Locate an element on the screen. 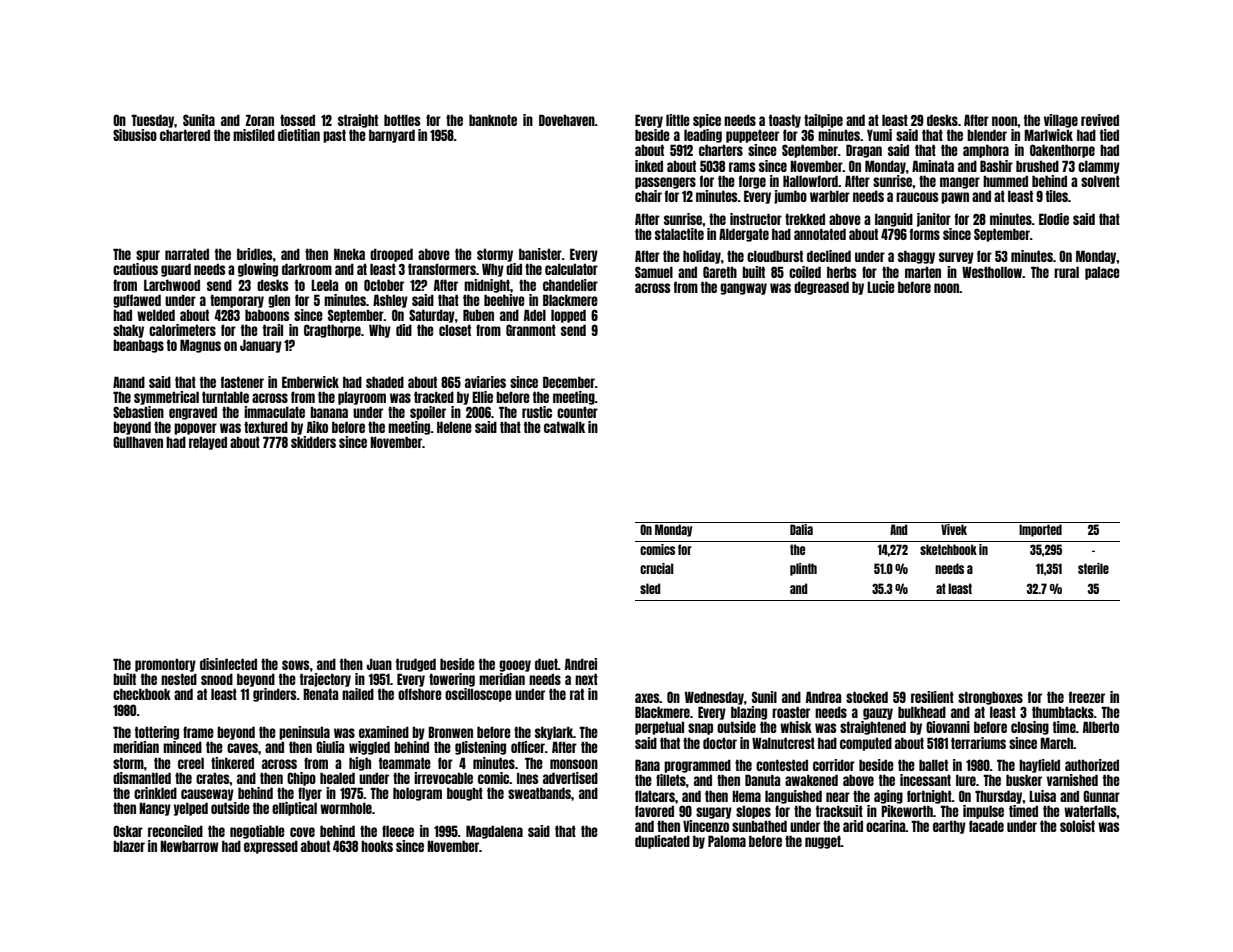 The height and width of the screenshot is (952, 1233). duplicated is located at coordinates (662, 842).
